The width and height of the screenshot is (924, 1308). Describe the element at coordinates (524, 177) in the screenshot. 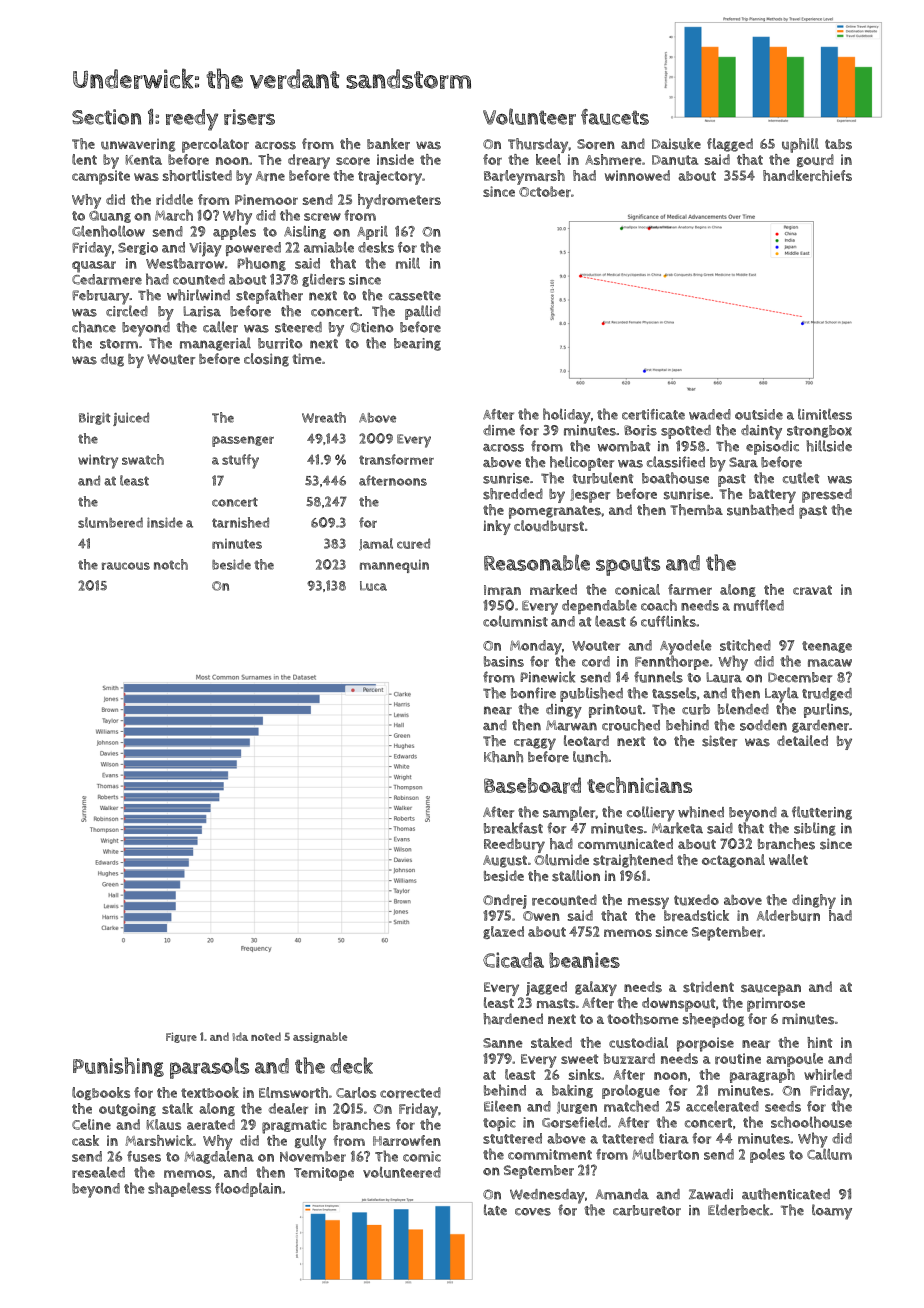

I see `Barleymarsh` at that location.
